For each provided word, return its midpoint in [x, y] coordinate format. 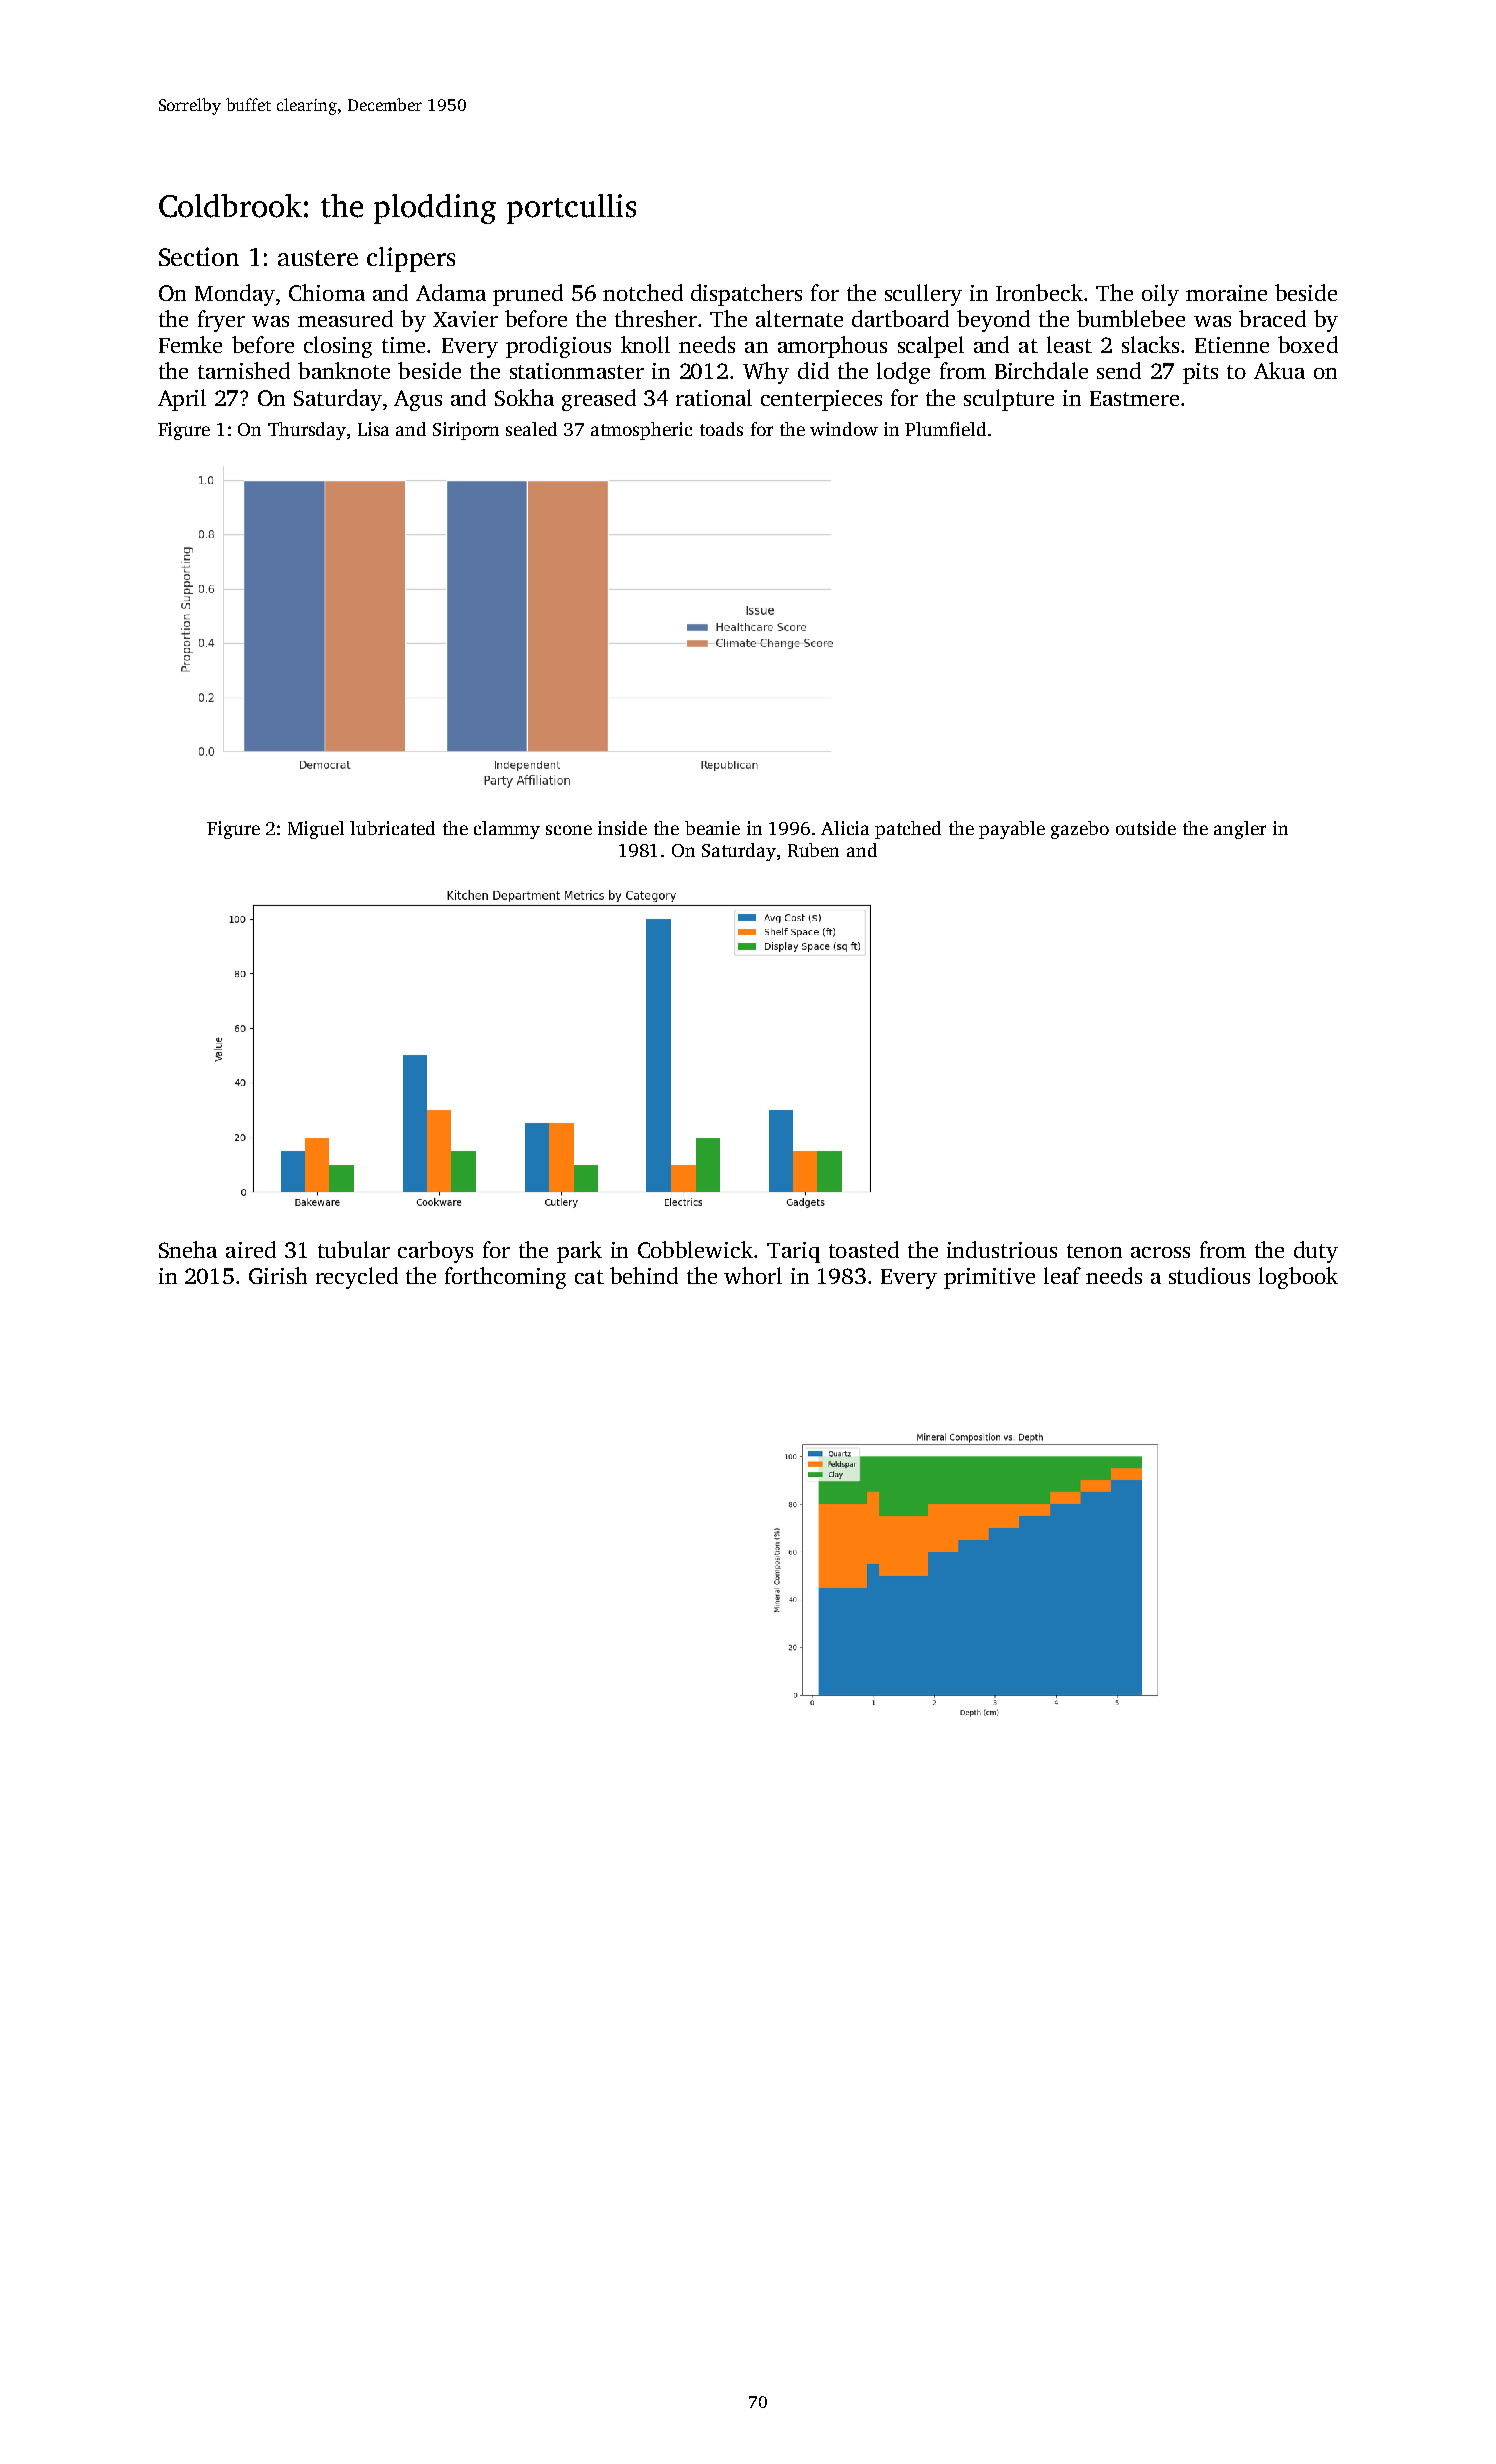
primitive [989, 1278]
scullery [923, 295]
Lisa [373, 429]
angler [1240, 830]
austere [318, 258]
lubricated [392, 828]
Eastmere [1134, 398]
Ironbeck [1039, 292]
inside [622, 828]
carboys [435, 1252]
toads [721, 429]
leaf [1062, 1275]
